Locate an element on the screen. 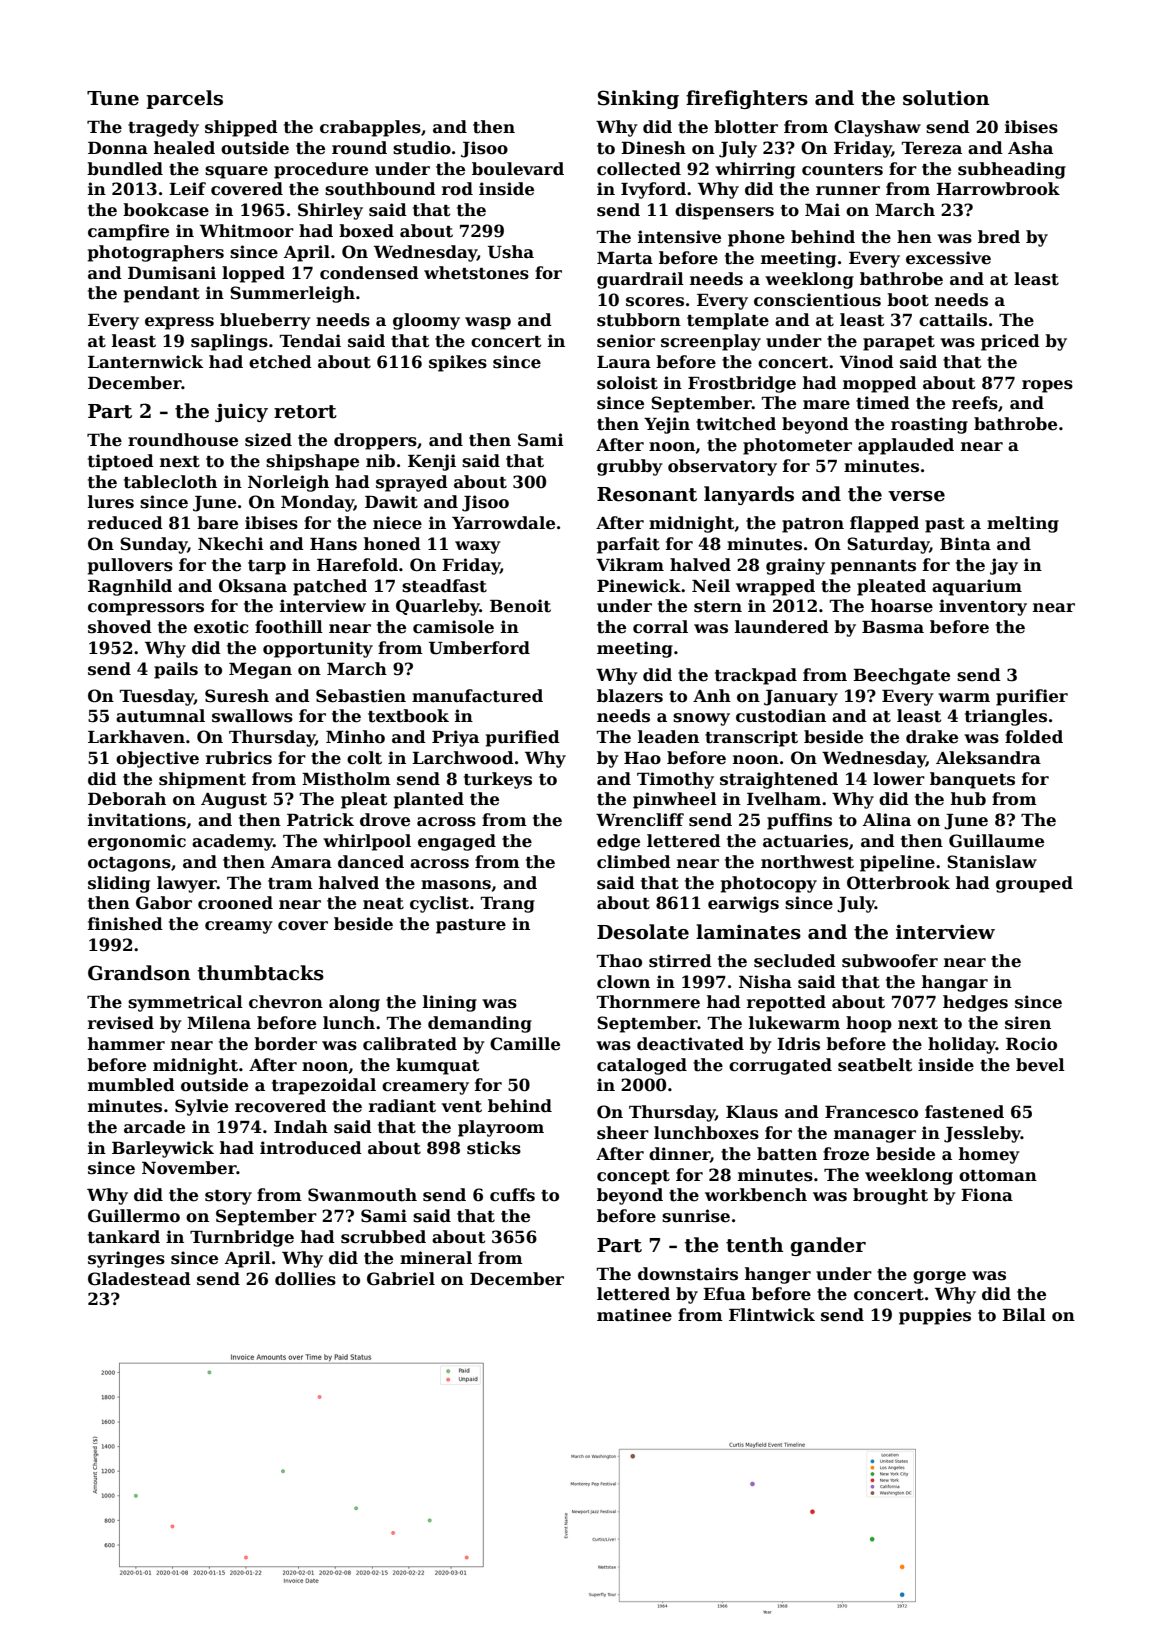 This screenshot has height=1646, width=1164. Barleywick is located at coordinates (163, 1149).
